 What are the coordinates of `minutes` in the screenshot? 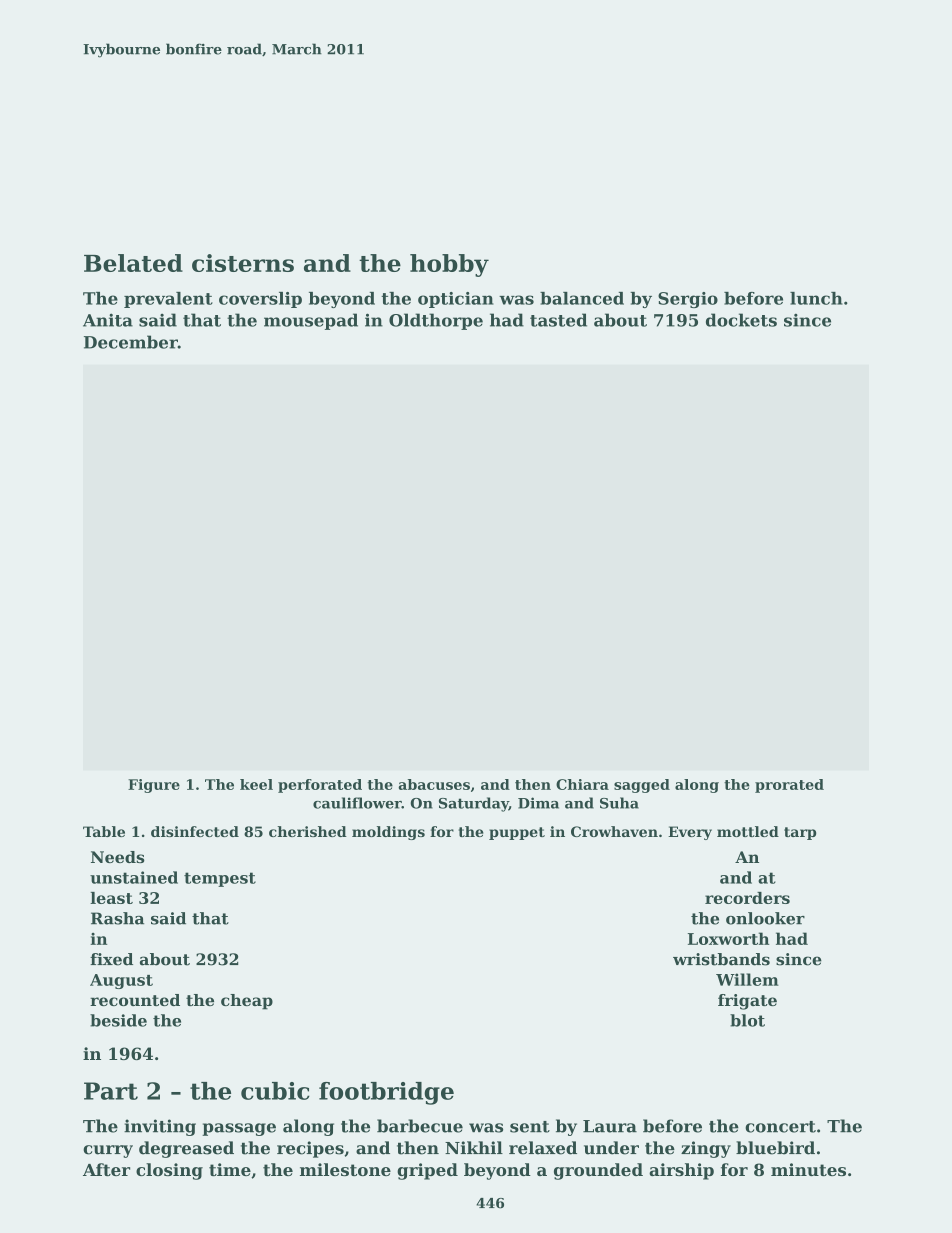 It's located at (808, 1169).
